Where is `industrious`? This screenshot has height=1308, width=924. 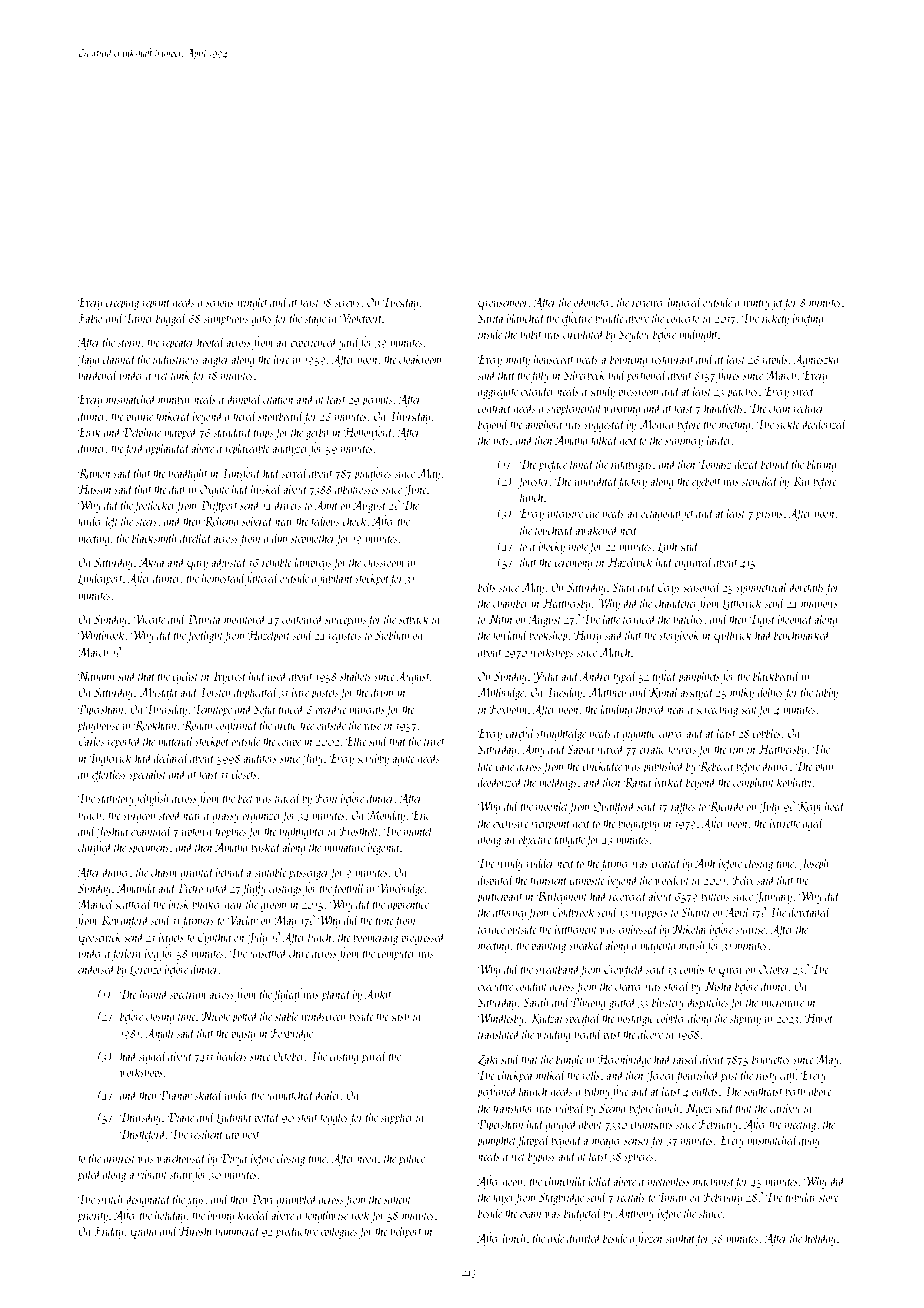
industrious is located at coordinates (176, 358).
